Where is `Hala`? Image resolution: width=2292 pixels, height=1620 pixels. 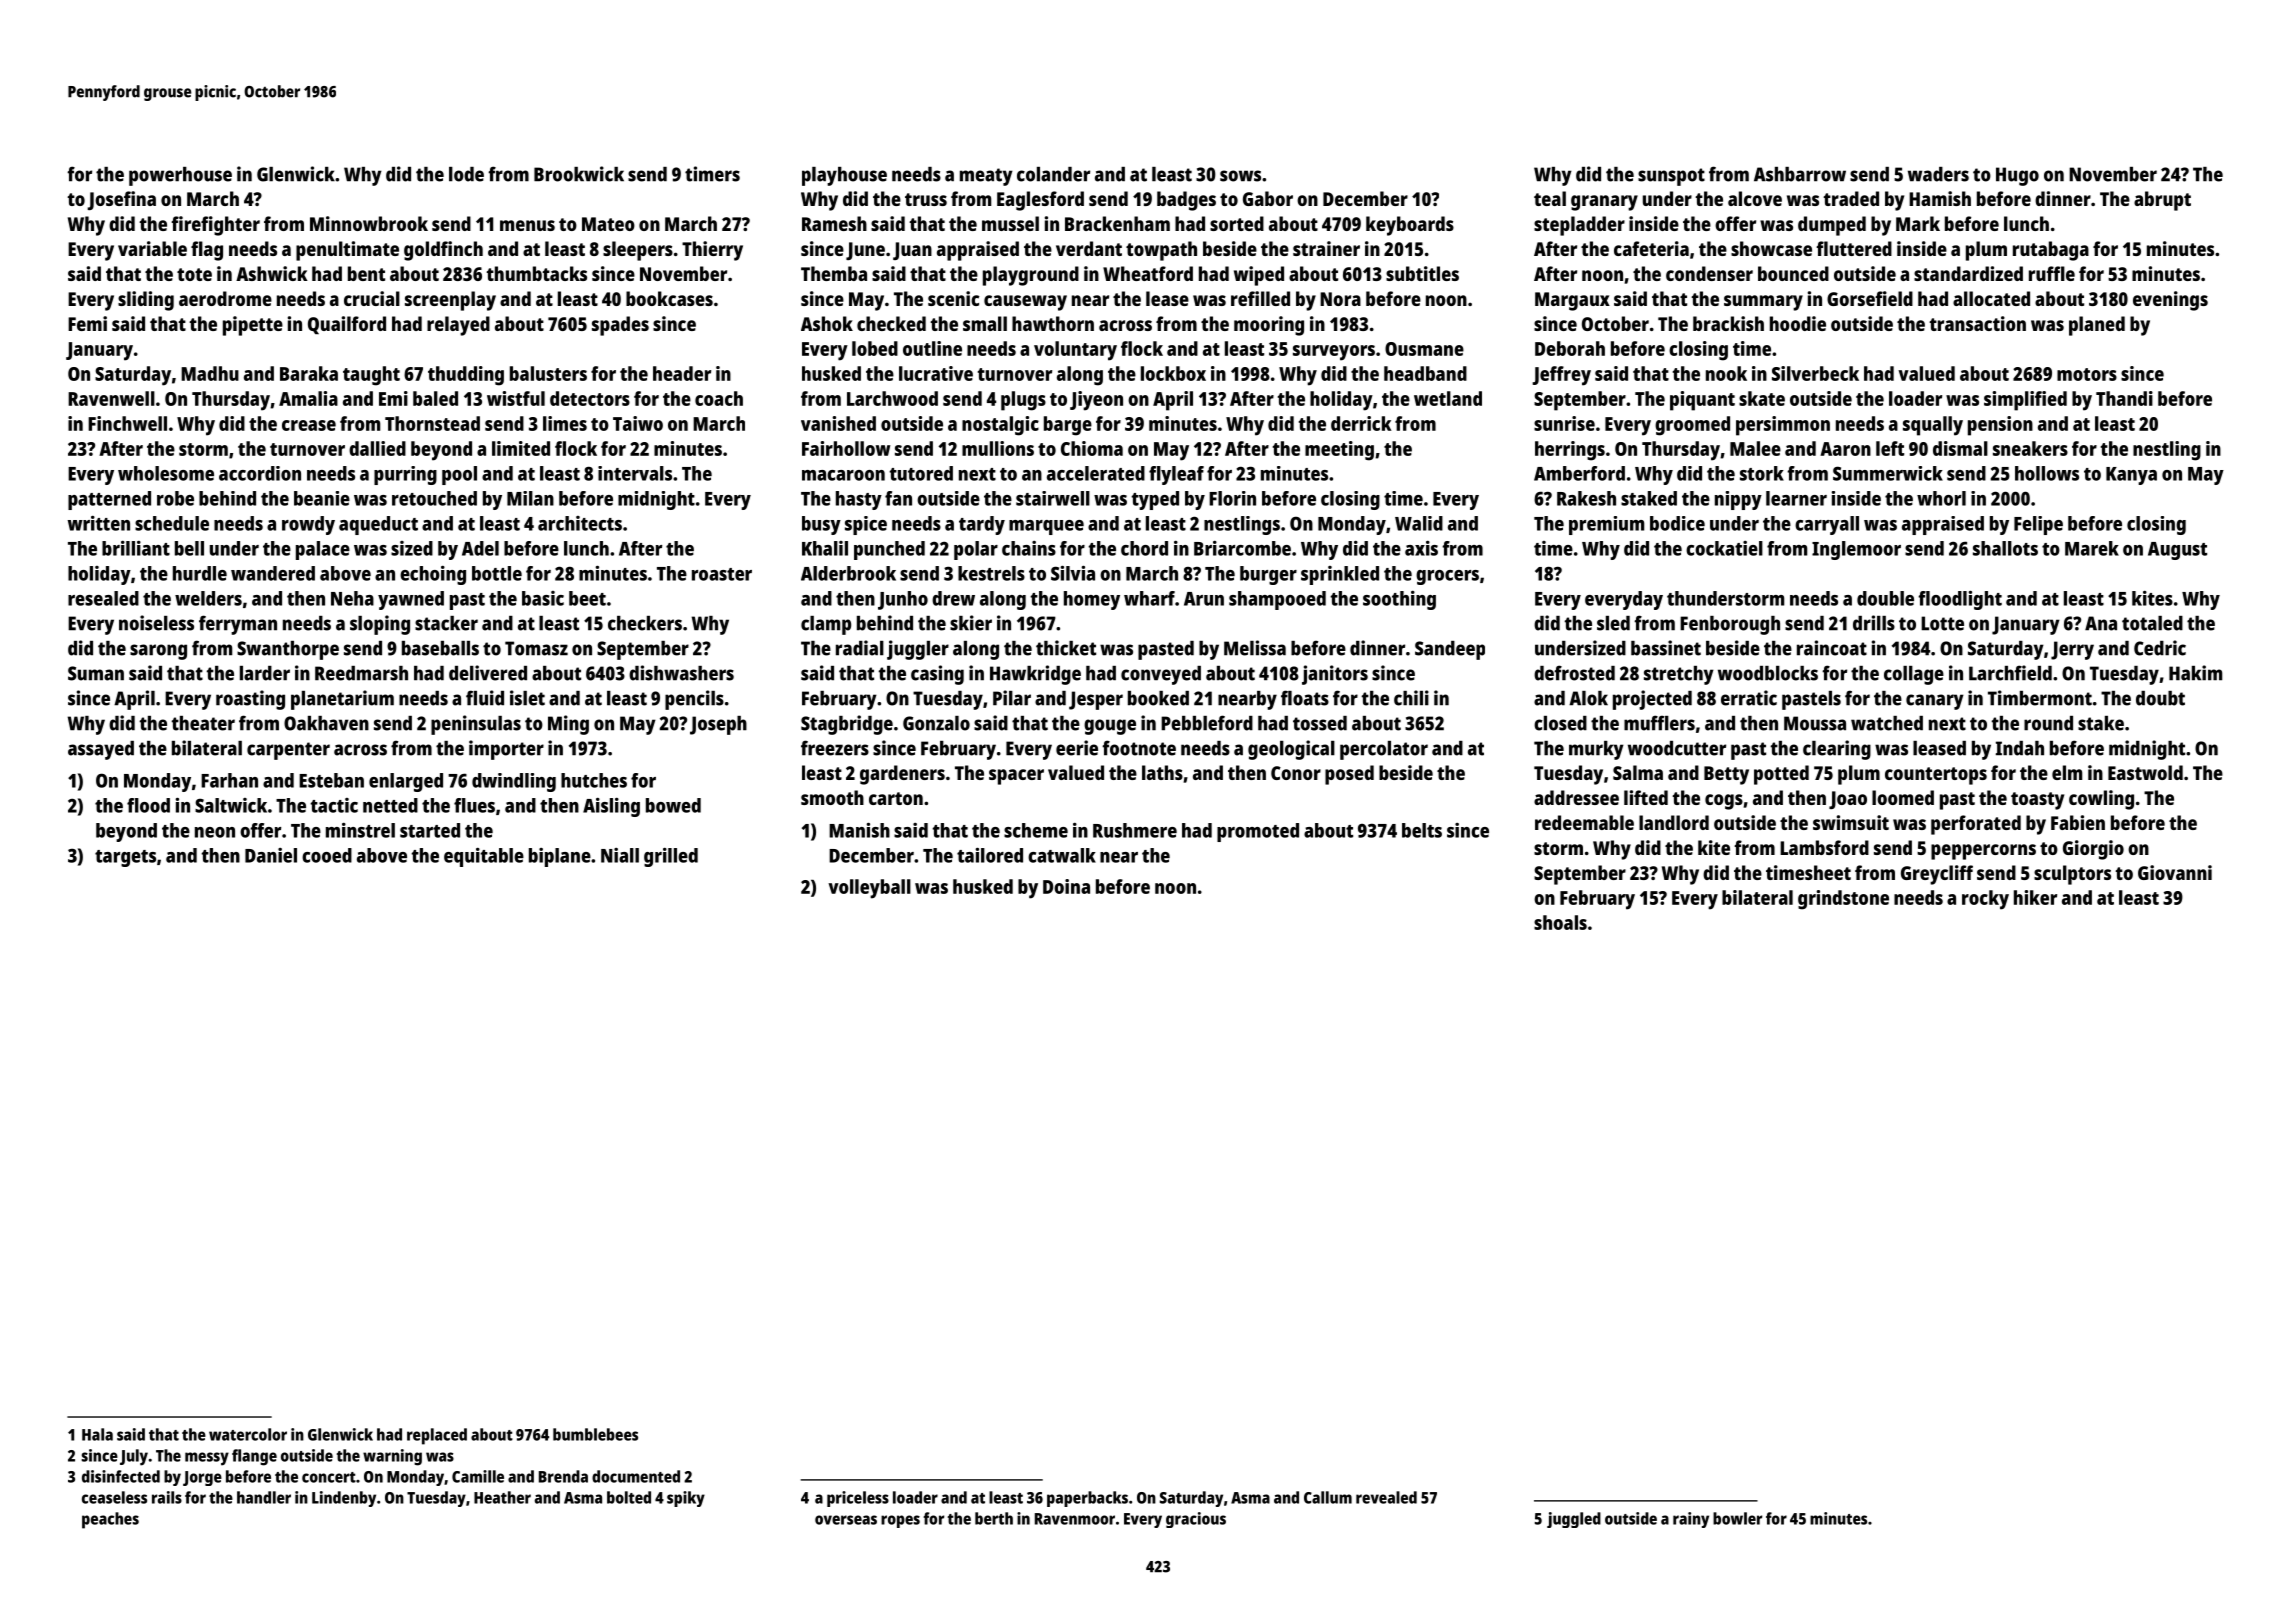
Hala is located at coordinates (97, 1434).
